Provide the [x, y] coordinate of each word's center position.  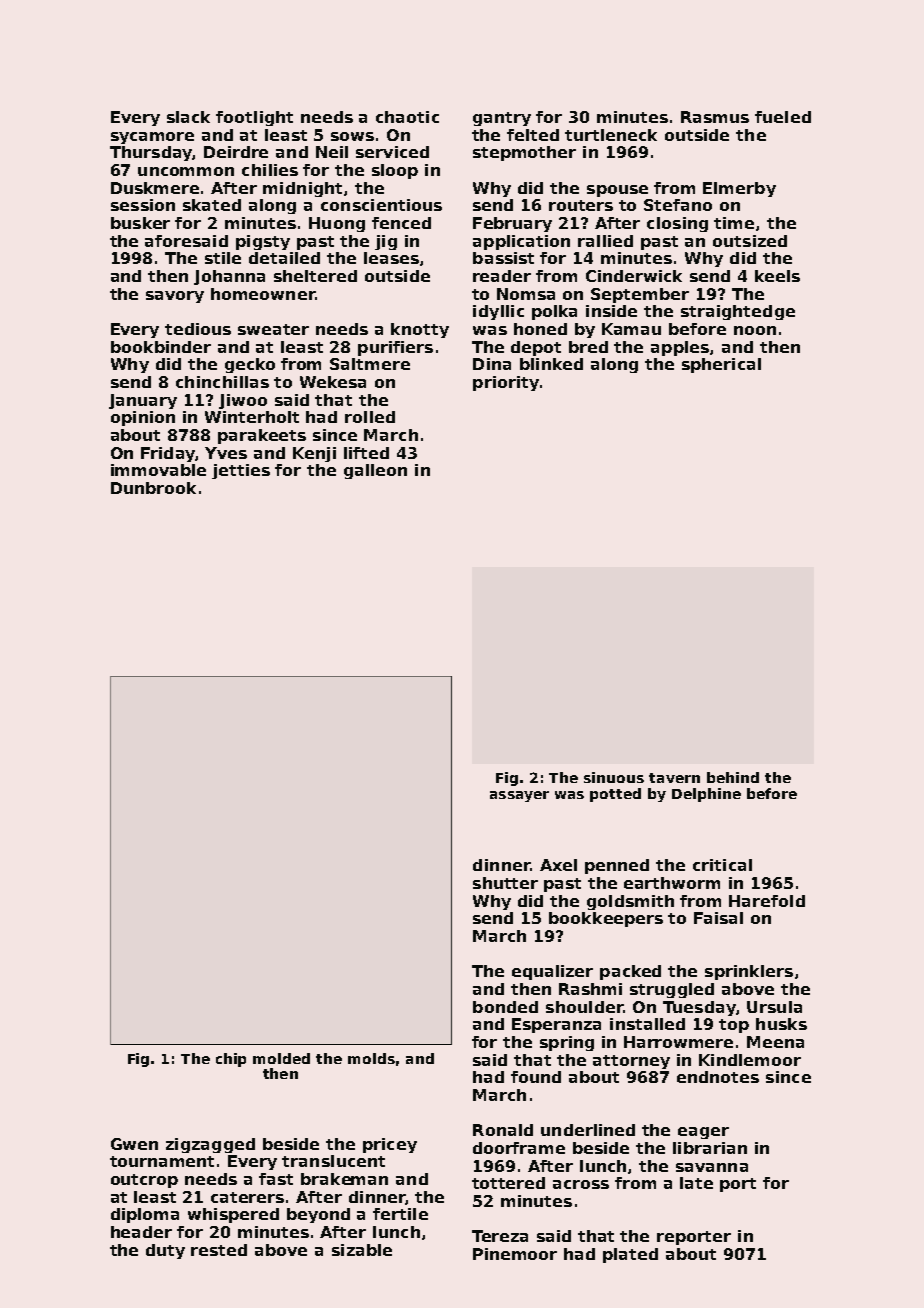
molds [371, 1058]
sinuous [614, 777]
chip [231, 1060]
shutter [505, 883]
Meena [775, 1042]
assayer [519, 796]
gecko [250, 365]
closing [677, 224]
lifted [366, 453]
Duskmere [155, 188]
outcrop [144, 1181]
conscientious [381, 205]
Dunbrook [153, 488]
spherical [721, 365]
